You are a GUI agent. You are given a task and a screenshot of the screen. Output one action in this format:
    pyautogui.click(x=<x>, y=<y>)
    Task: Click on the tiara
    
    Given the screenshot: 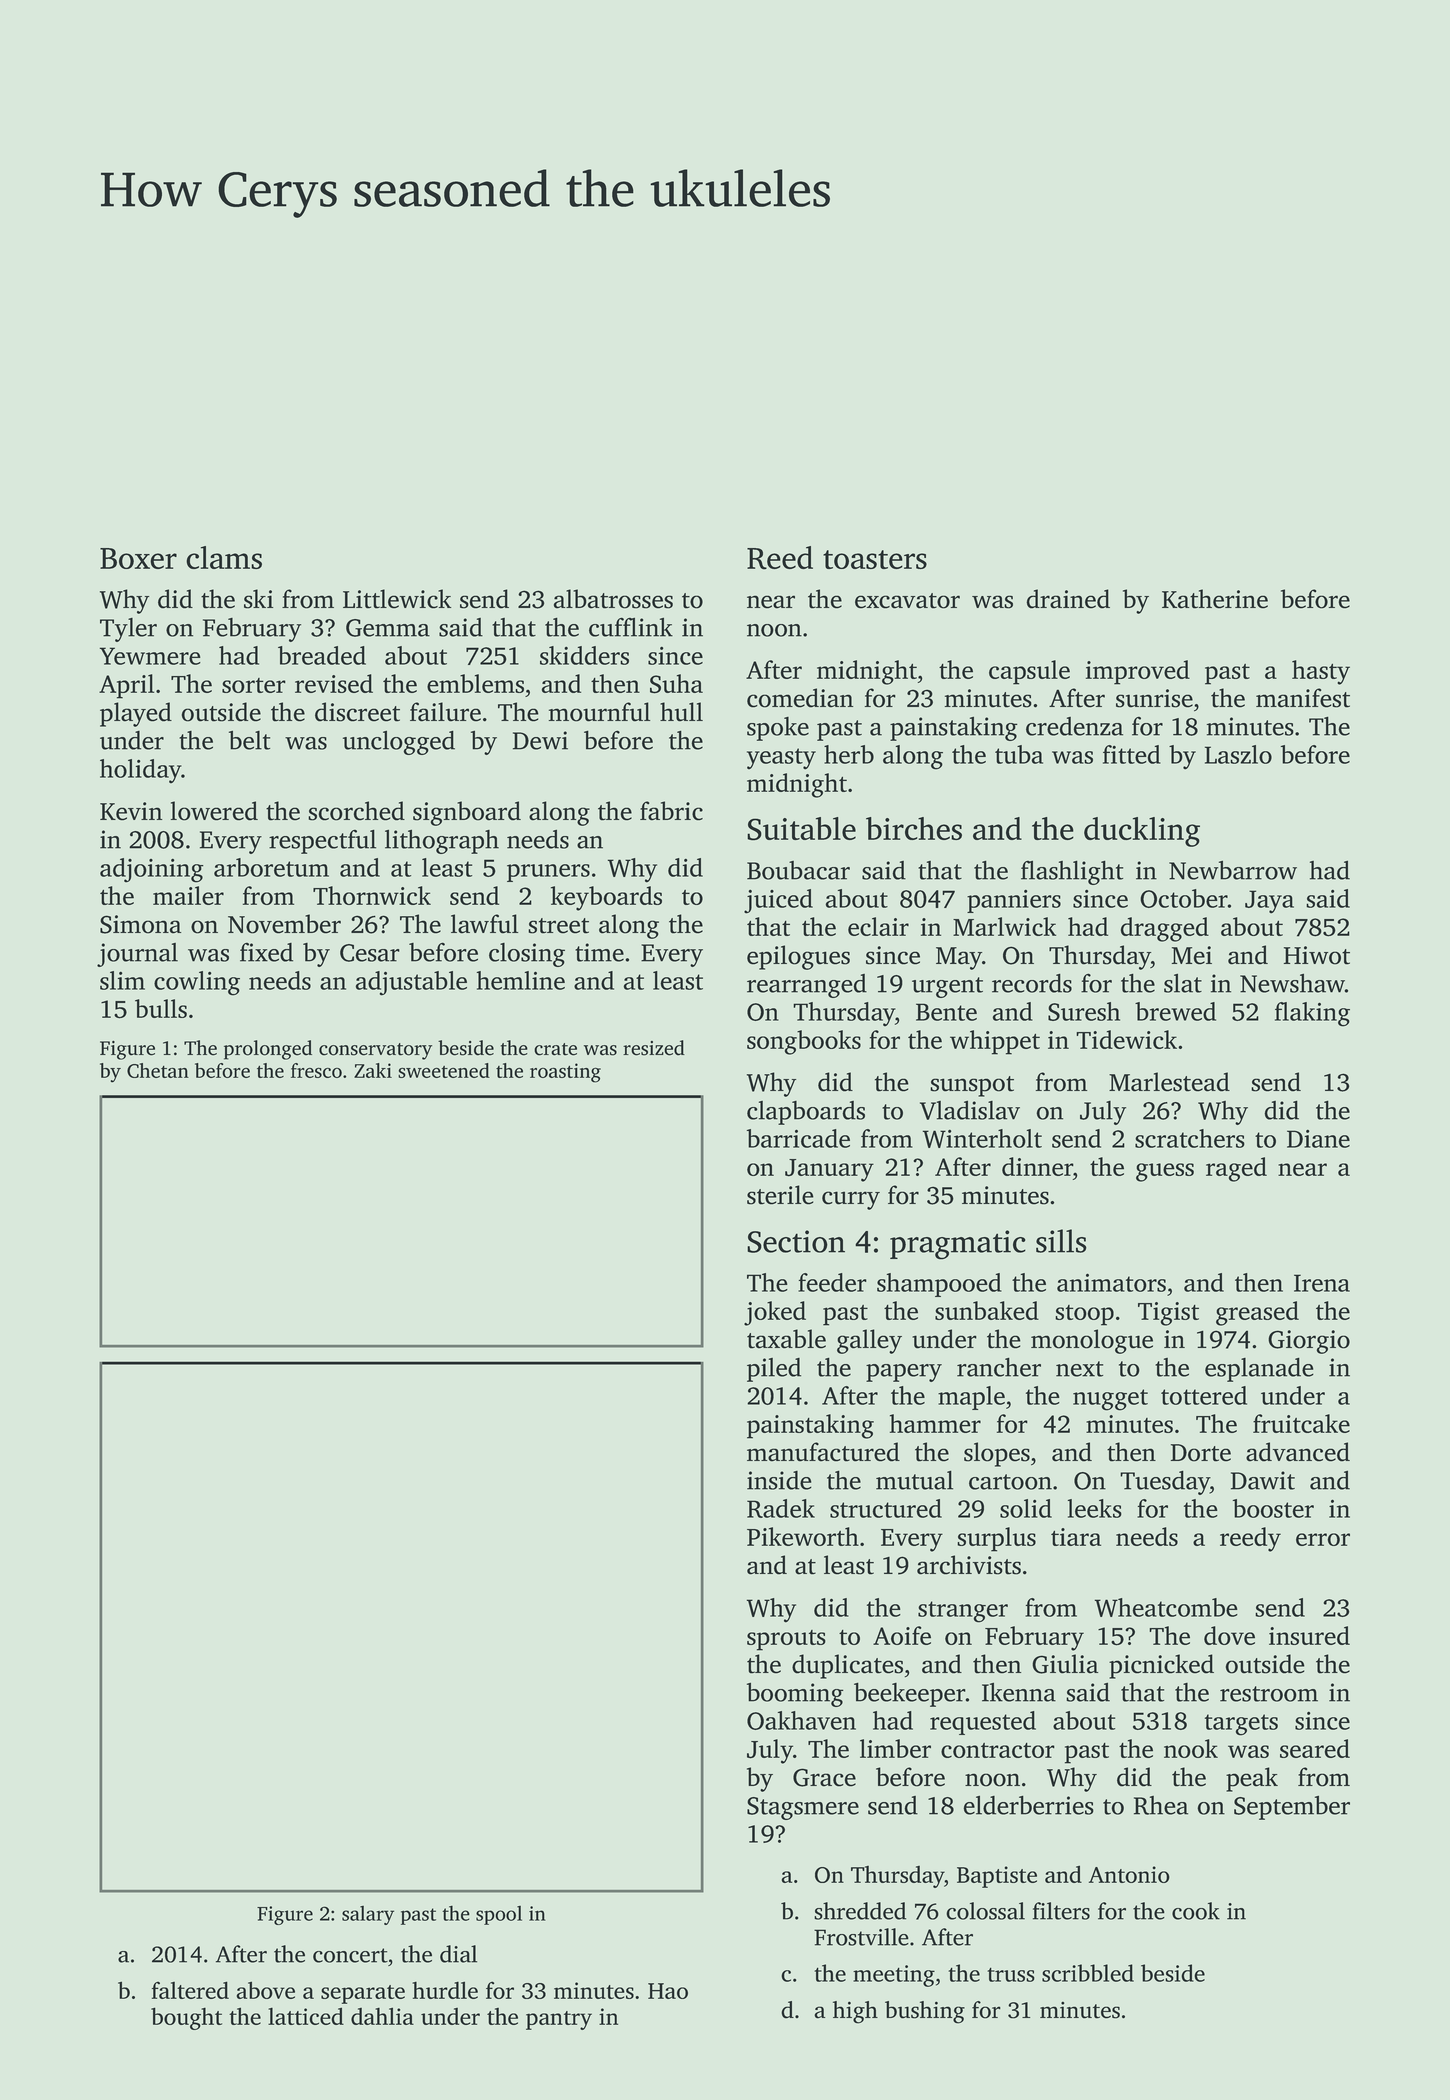 What is the action you would take?
    pyautogui.click(x=1076, y=1537)
